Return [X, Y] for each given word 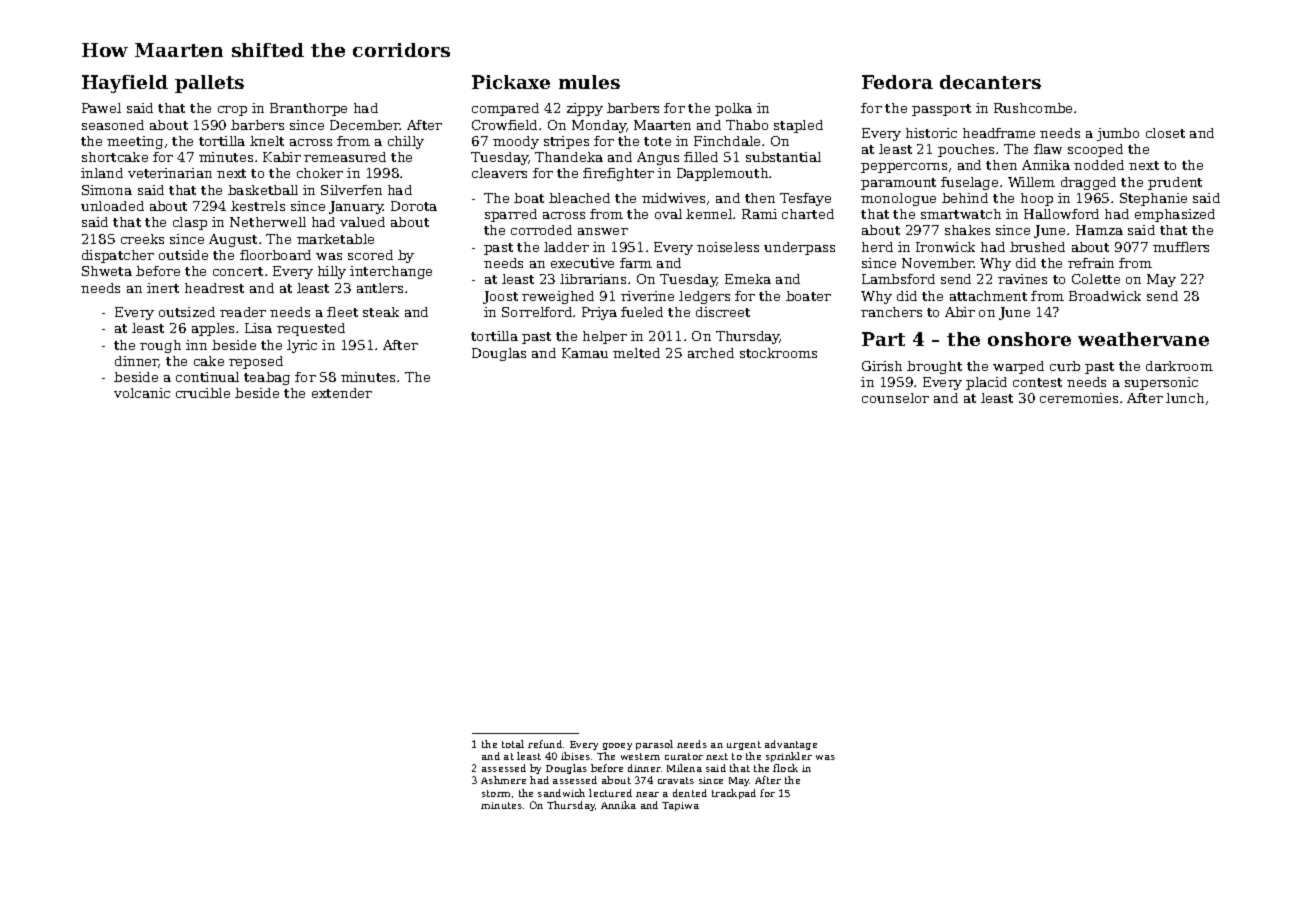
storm [496, 793]
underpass [799, 248]
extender [342, 393]
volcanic [142, 393]
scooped [1095, 150]
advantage [791, 745]
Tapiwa [680, 806]
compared [505, 109]
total [513, 744]
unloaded [112, 206]
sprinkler [789, 757]
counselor [895, 398]
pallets [209, 84]
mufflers [1181, 247]
